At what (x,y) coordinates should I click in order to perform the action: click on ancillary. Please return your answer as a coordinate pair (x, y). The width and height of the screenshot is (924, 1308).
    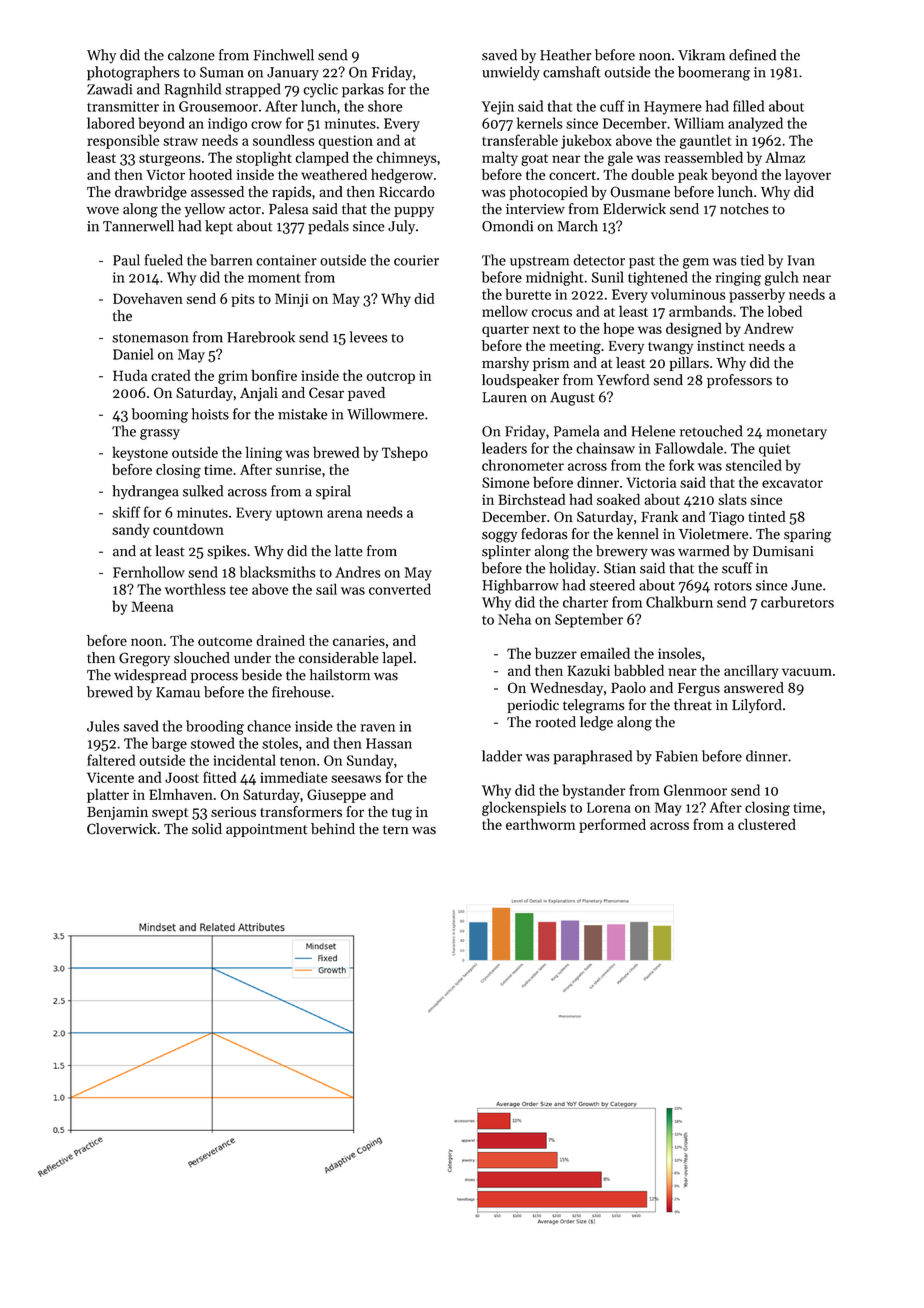
    Looking at the image, I should click on (751, 672).
